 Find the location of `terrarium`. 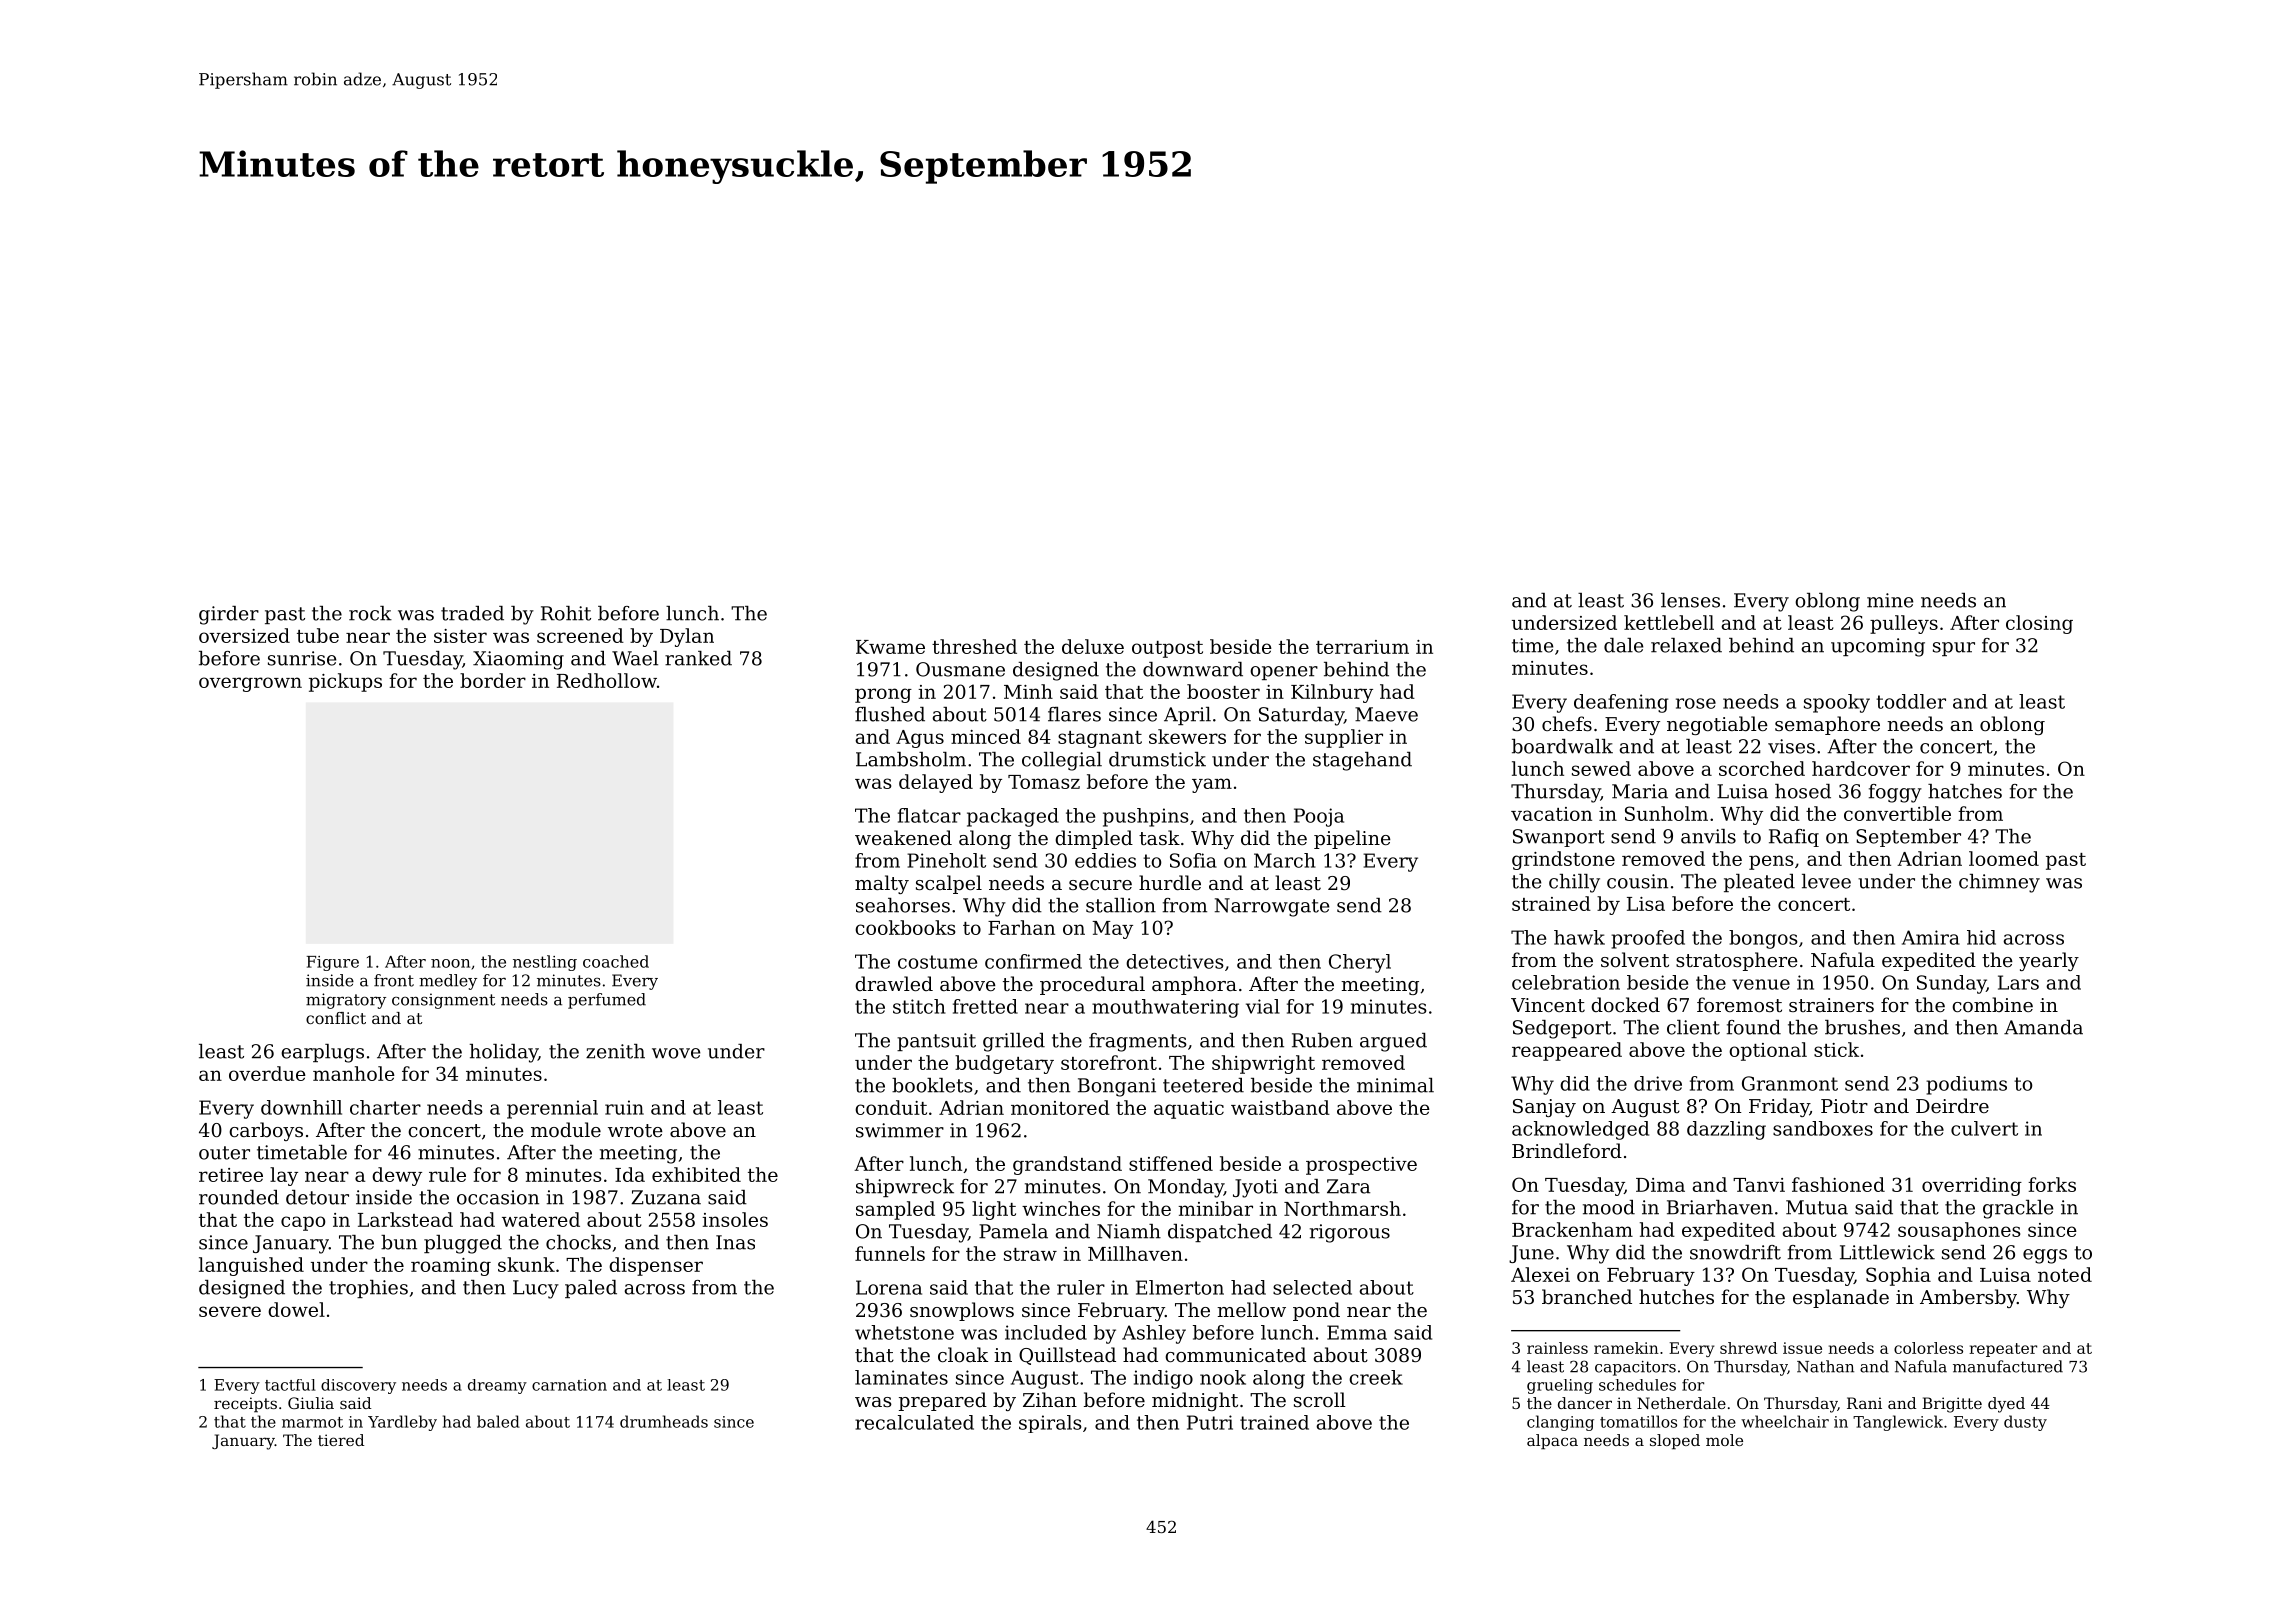

terrarium is located at coordinates (1362, 647).
